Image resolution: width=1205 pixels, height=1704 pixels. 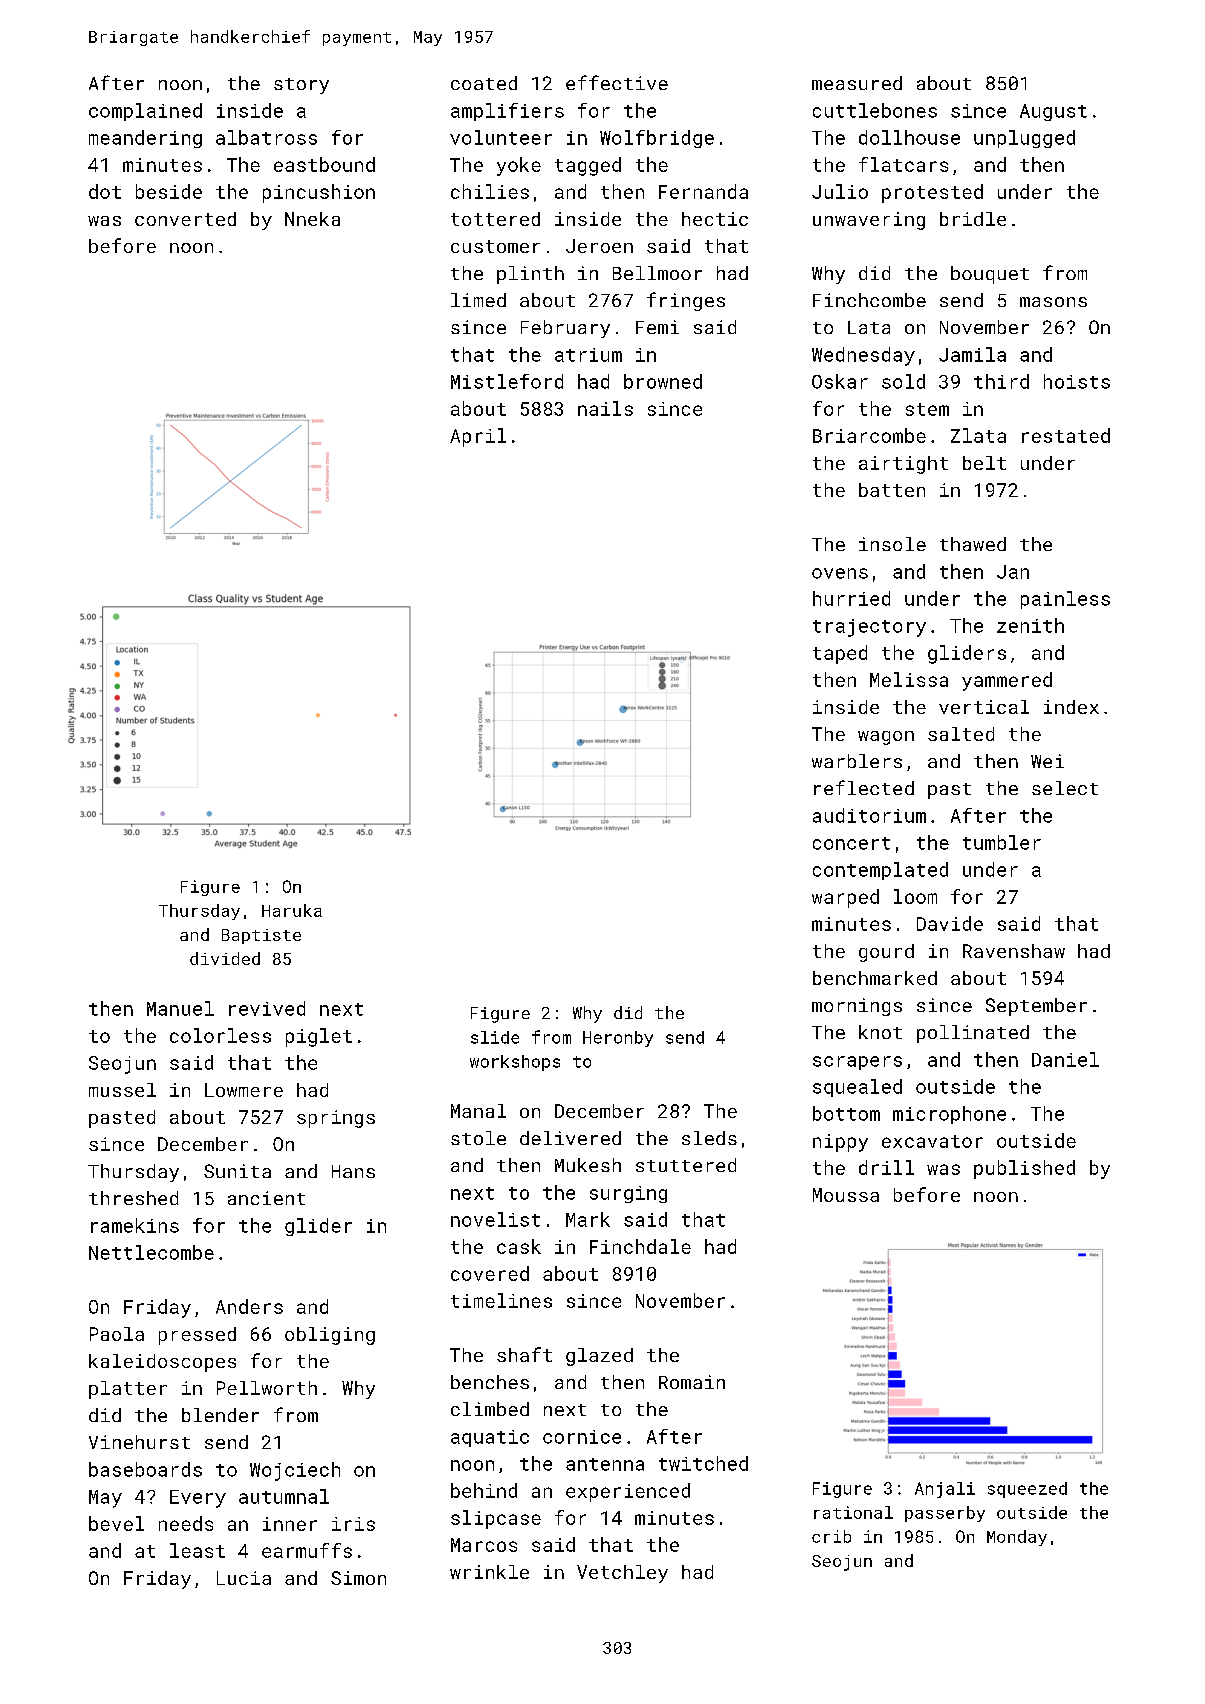 What do you see at coordinates (617, 82) in the screenshot?
I see `effective` at bounding box center [617, 82].
